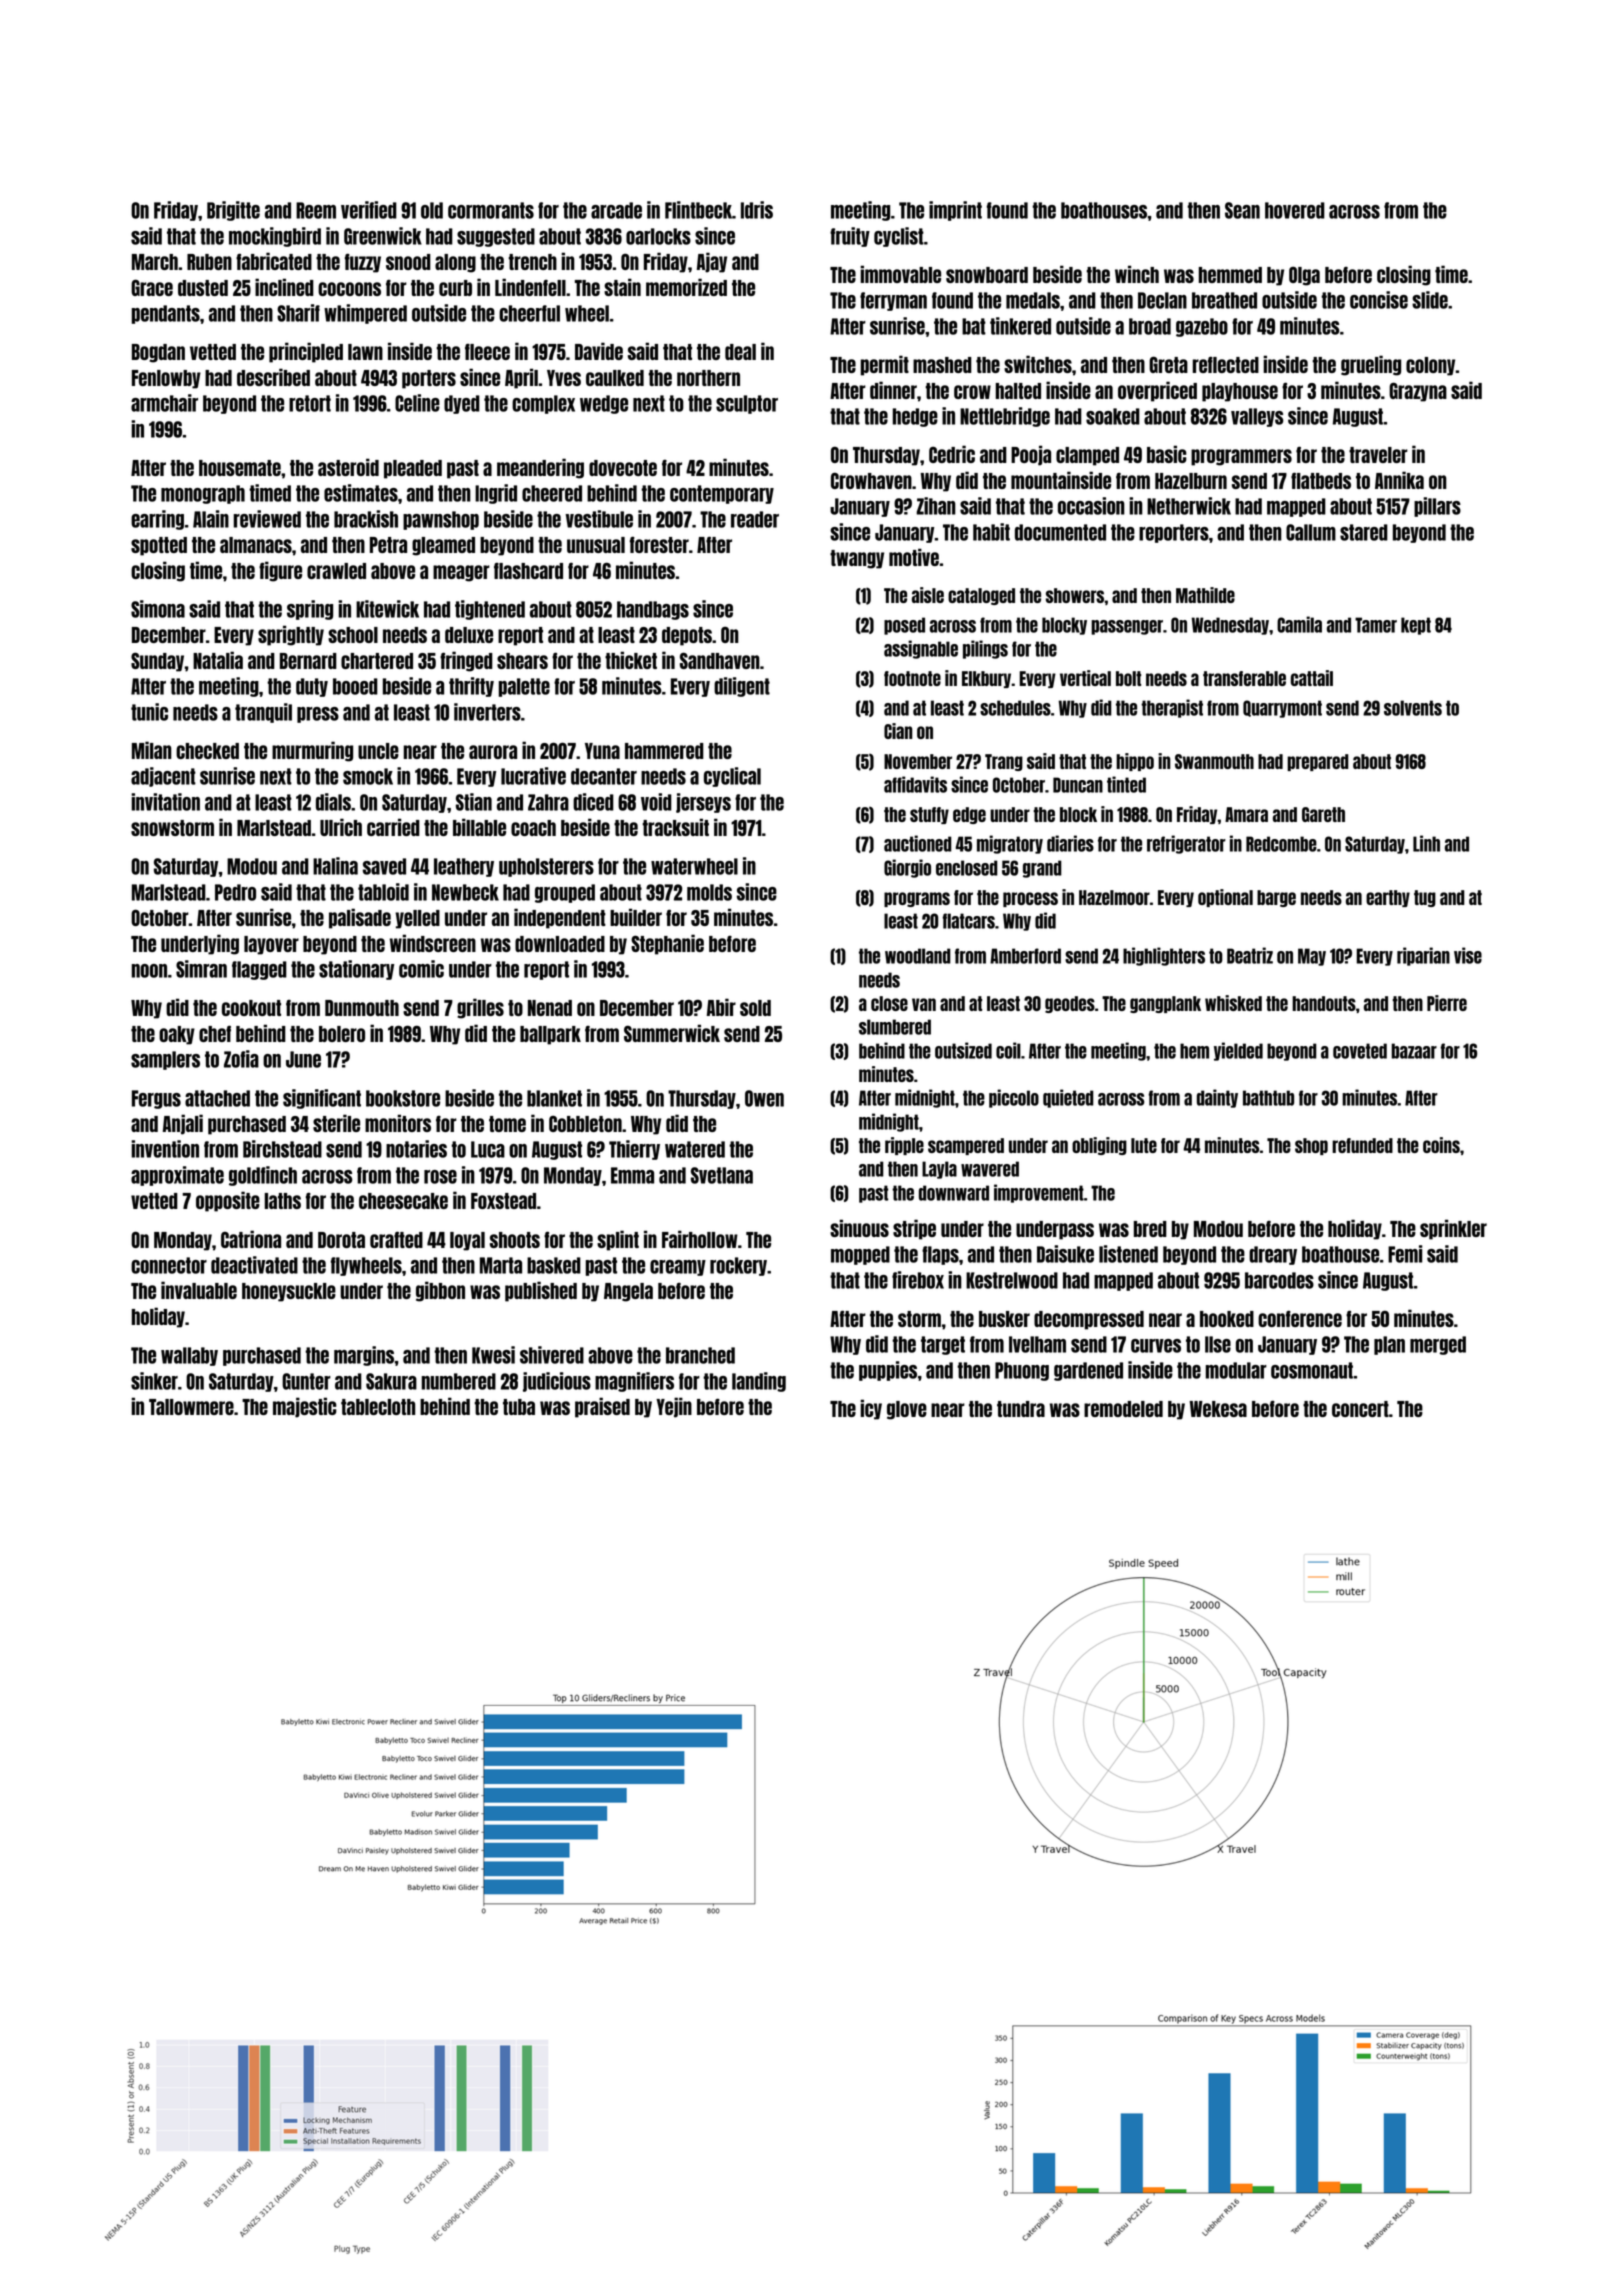 The height and width of the screenshot is (2292, 1620). Describe the element at coordinates (985, 649) in the screenshot. I see `pilings` at that location.
